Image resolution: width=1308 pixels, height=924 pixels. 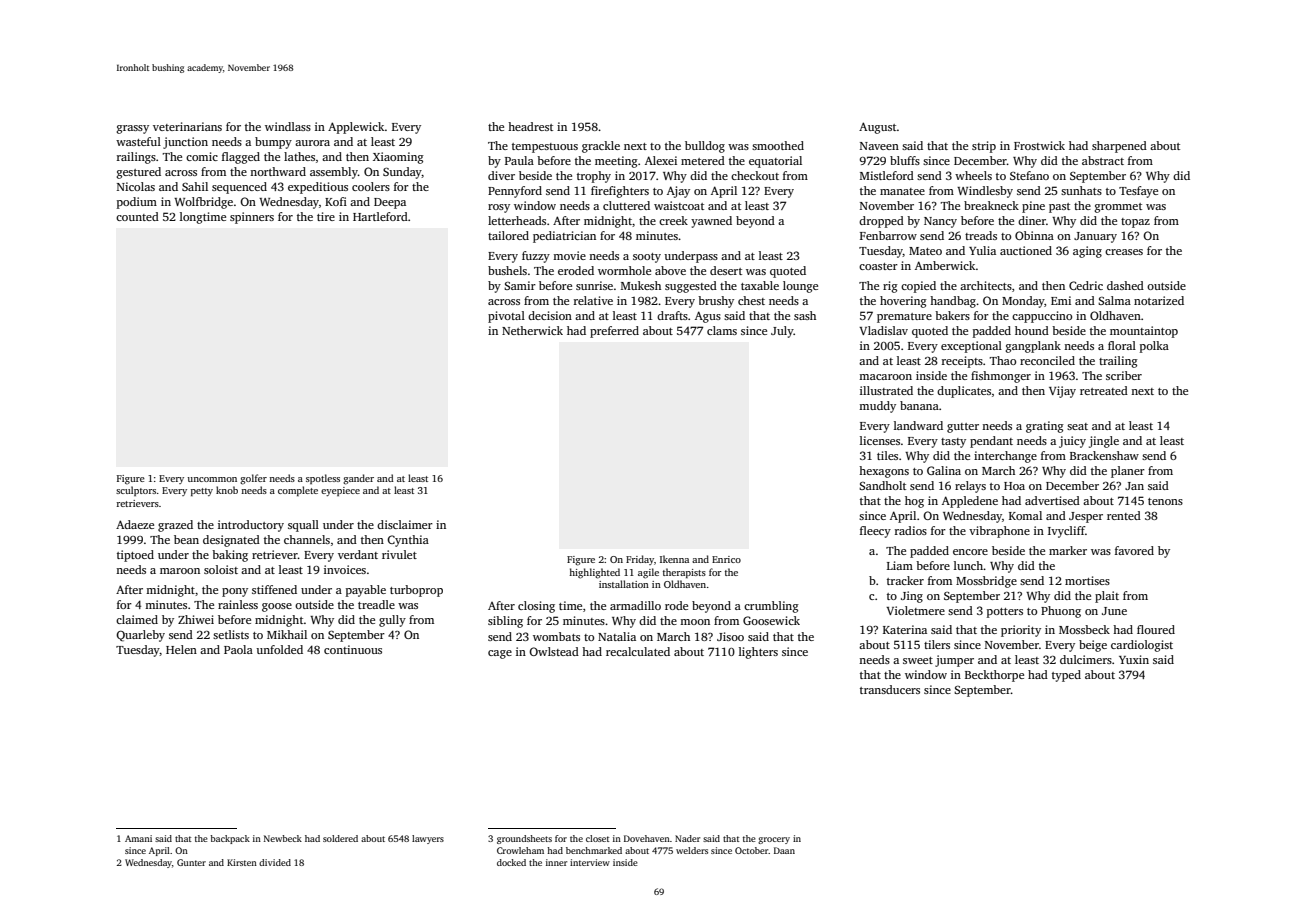 What do you see at coordinates (191, 862) in the screenshot?
I see `Gunter` at bounding box center [191, 862].
